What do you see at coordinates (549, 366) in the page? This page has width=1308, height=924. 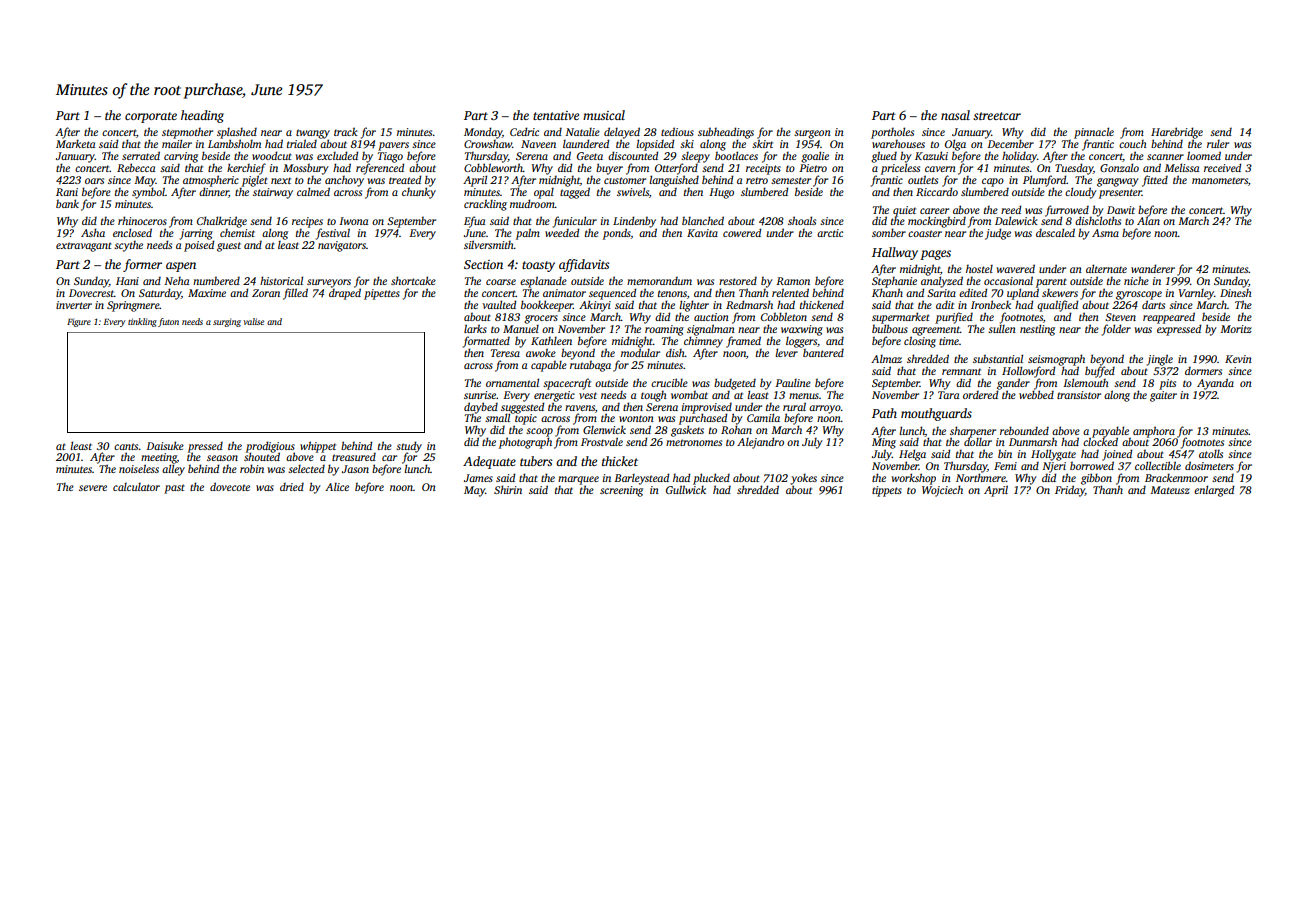 I see `capable` at bounding box center [549, 366].
